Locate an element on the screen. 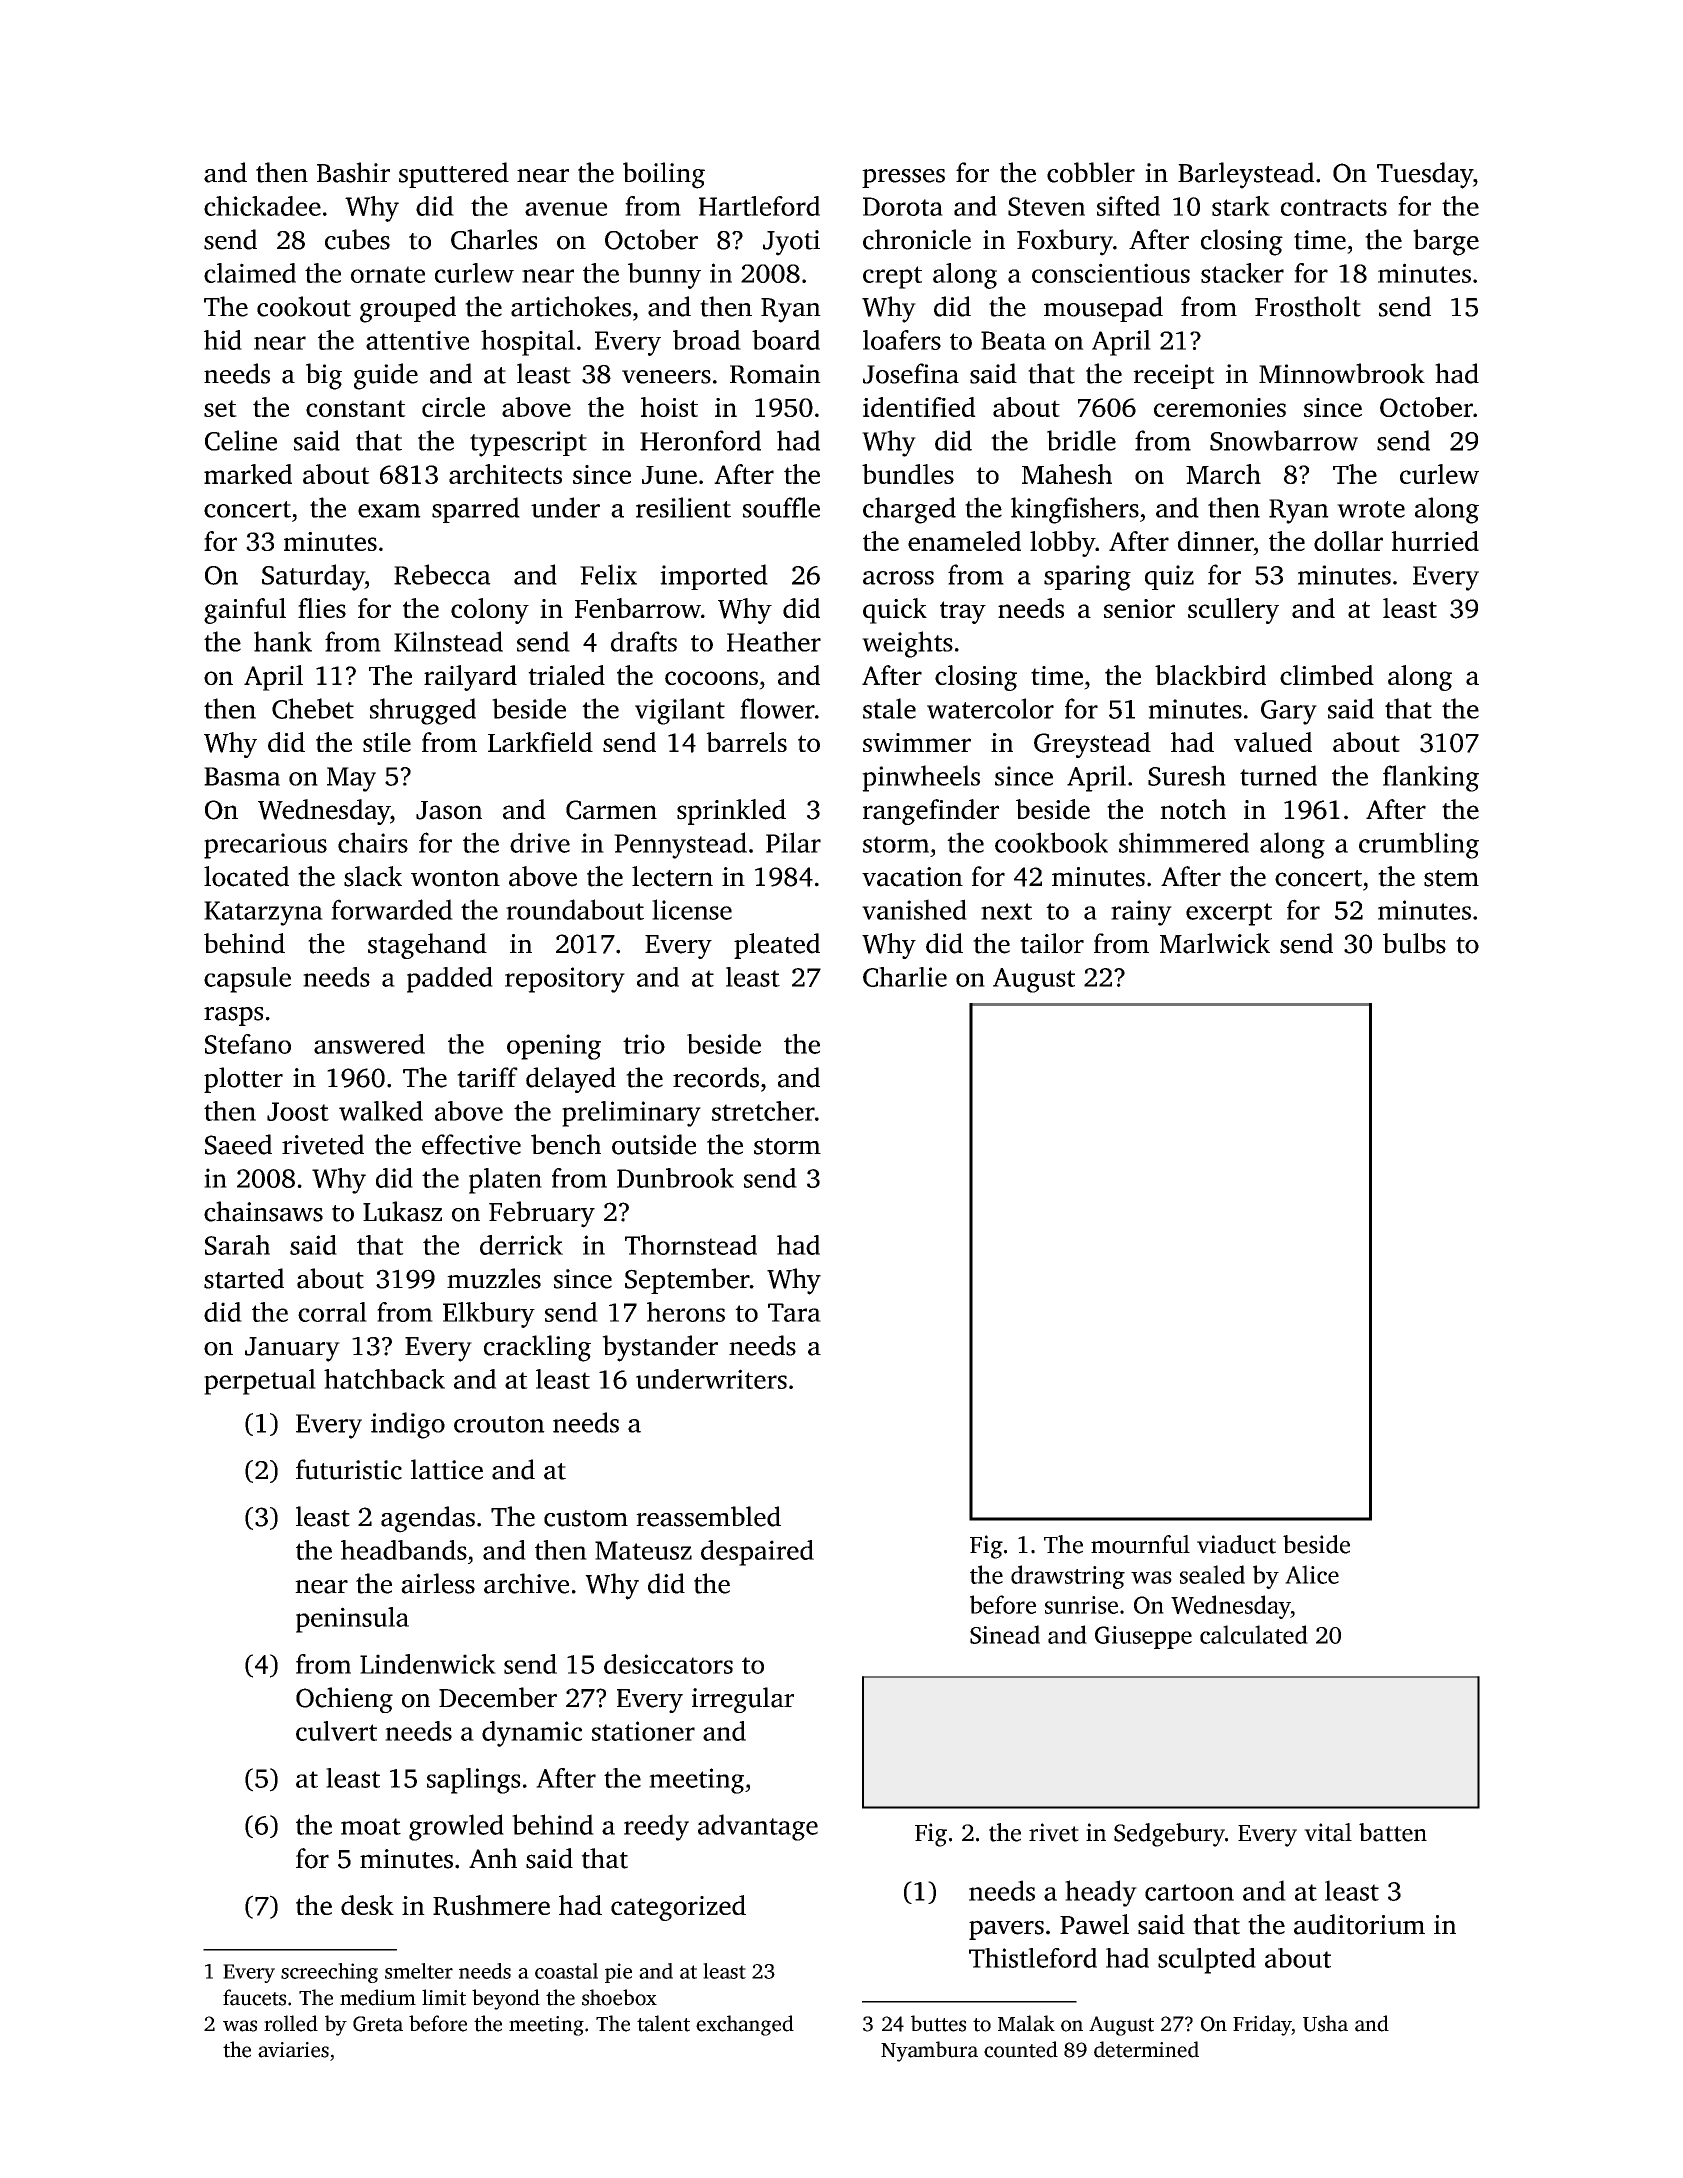  bystander is located at coordinates (660, 1348).
